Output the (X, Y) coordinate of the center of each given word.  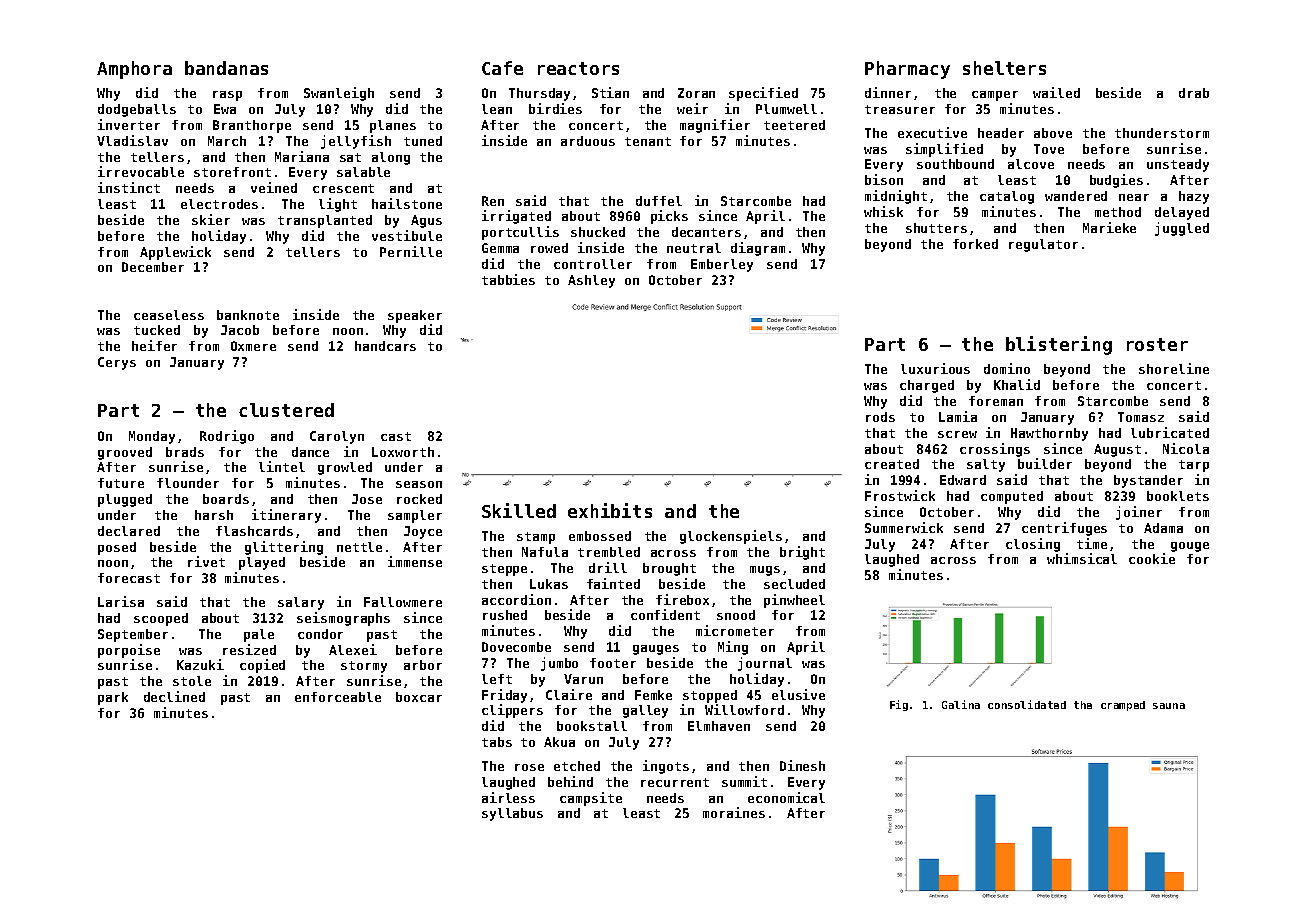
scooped (161, 619)
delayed (1182, 213)
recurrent (675, 782)
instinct (129, 187)
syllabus (512, 814)
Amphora (134, 70)
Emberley (722, 265)
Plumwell (786, 109)
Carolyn (337, 437)
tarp (1194, 466)
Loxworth (403, 452)
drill (608, 567)
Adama (1163, 528)
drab (1194, 93)
